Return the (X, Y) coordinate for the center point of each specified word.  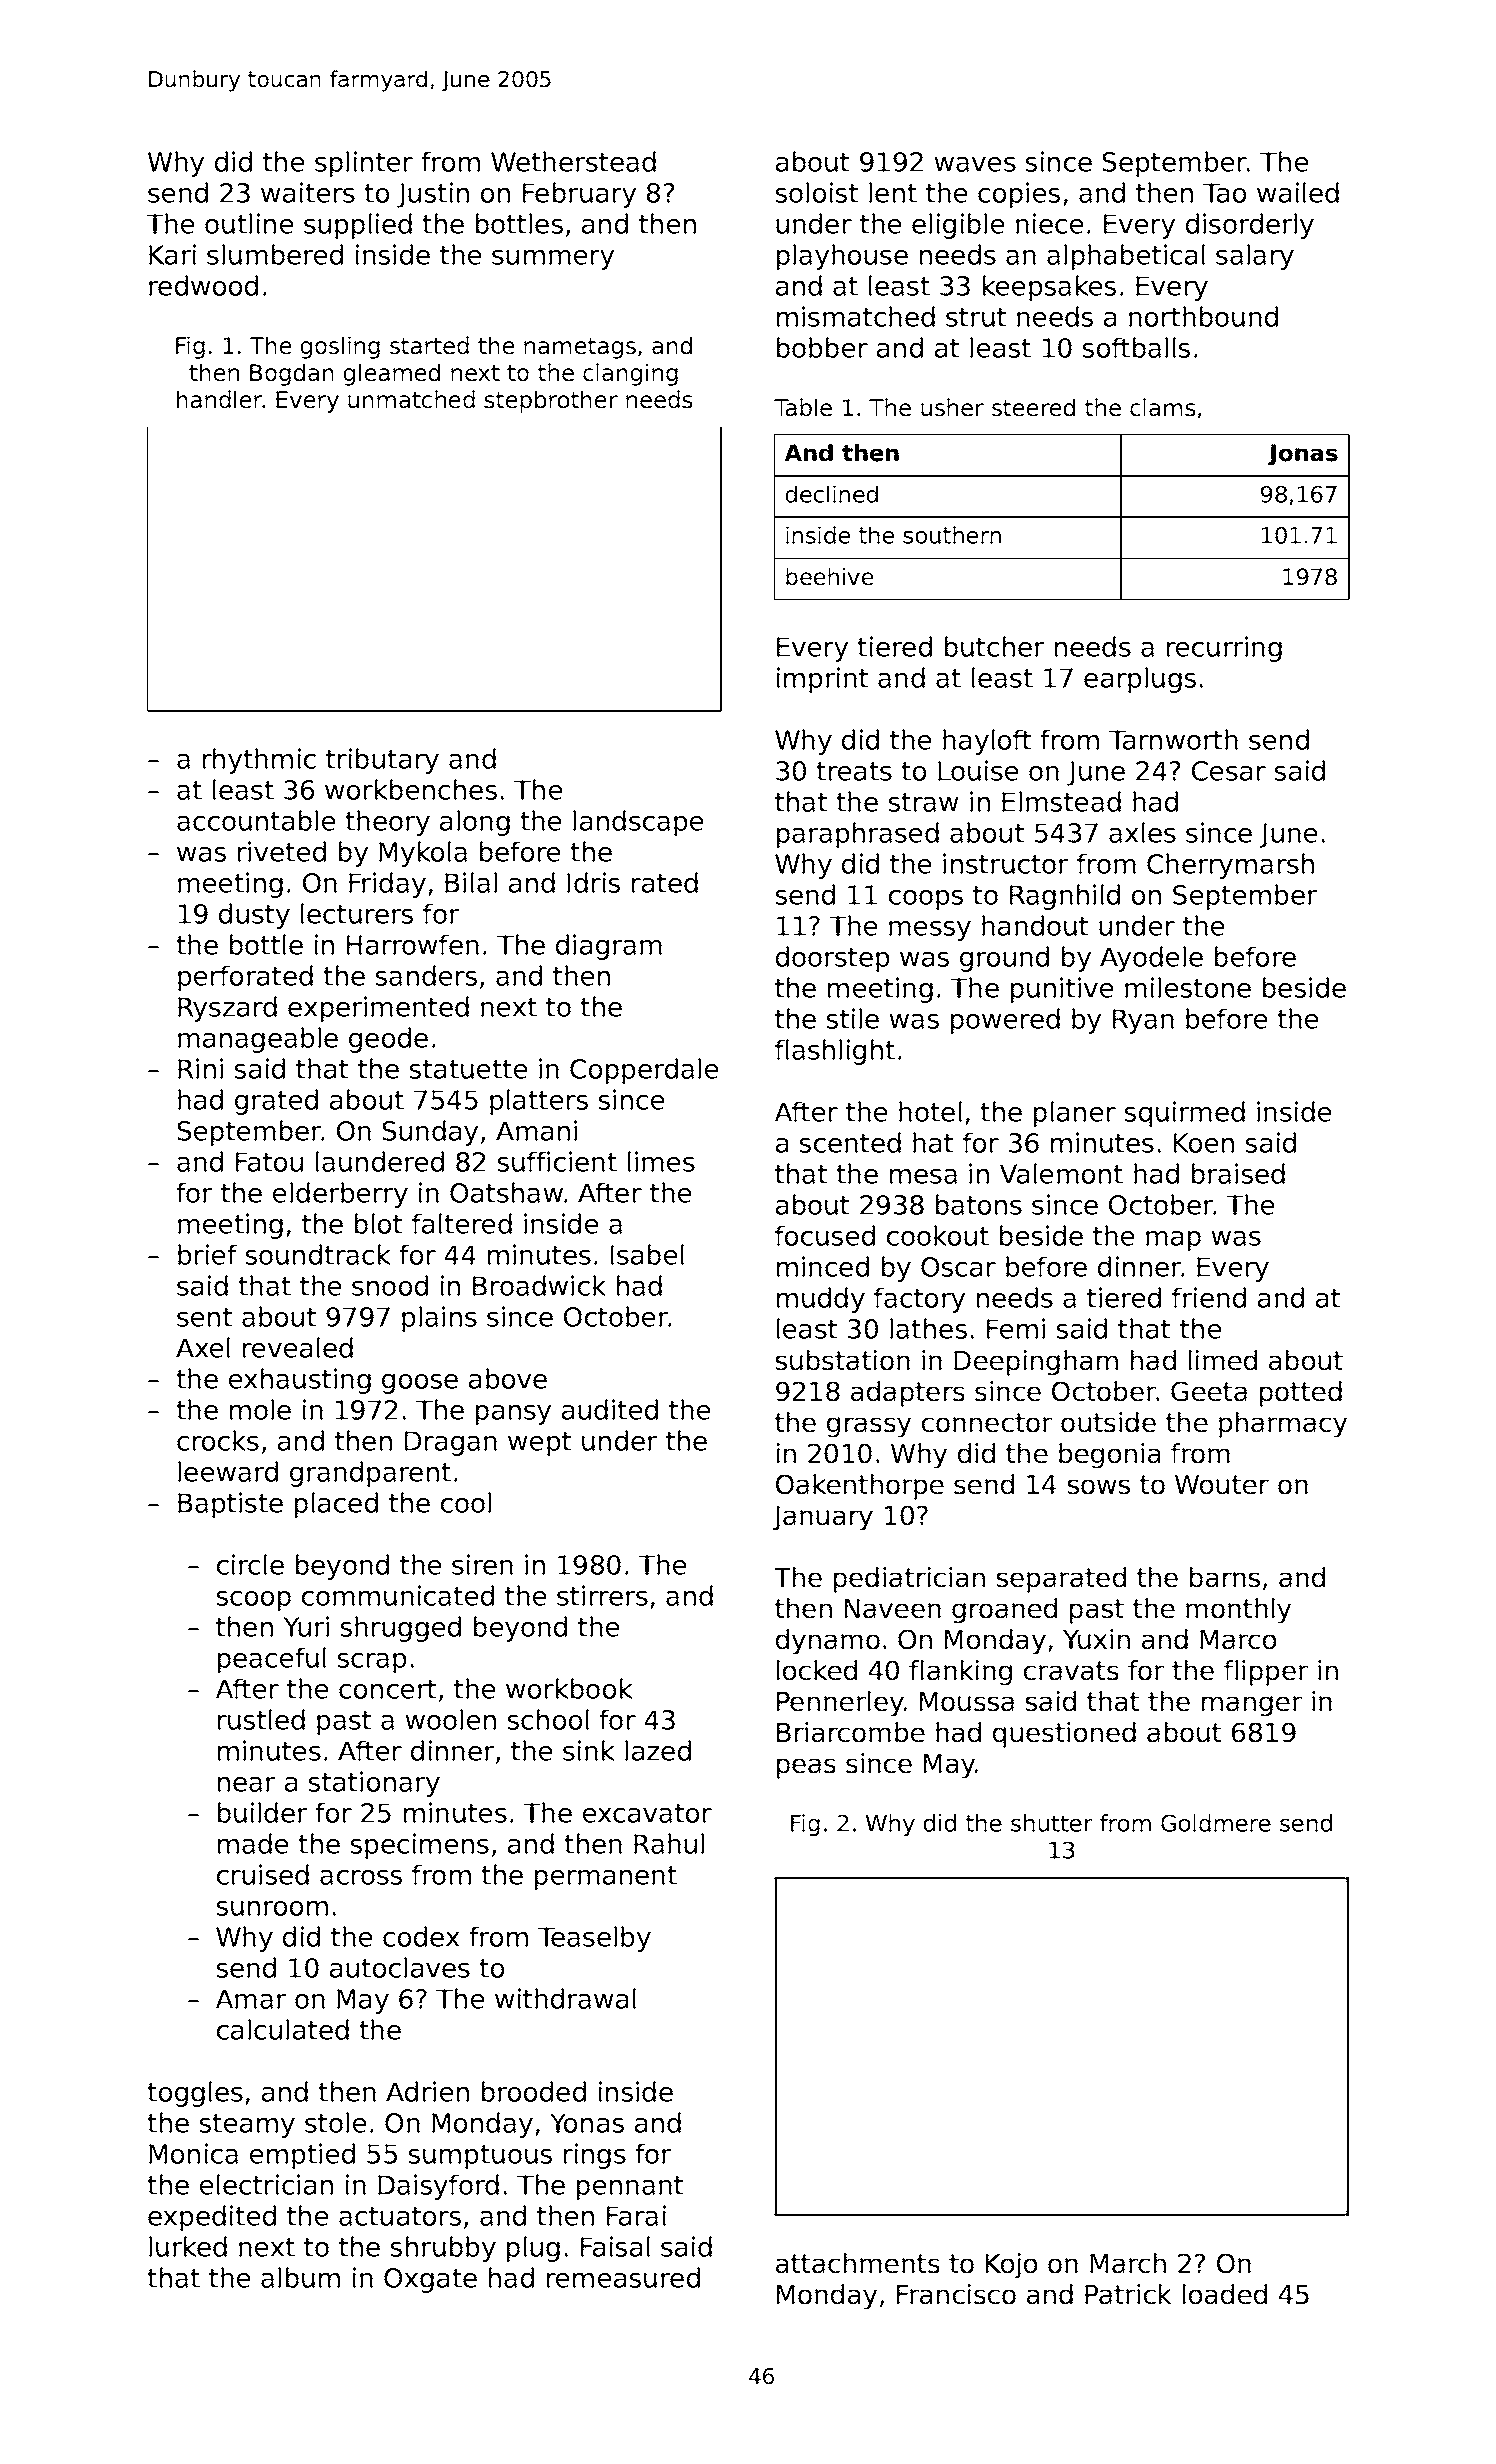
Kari (172, 254)
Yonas (587, 2123)
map (1173, 1241)
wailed (1298, 192)
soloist (817, 192)
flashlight (835, 1052)
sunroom (272, 1908)
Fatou (269, 1162)
